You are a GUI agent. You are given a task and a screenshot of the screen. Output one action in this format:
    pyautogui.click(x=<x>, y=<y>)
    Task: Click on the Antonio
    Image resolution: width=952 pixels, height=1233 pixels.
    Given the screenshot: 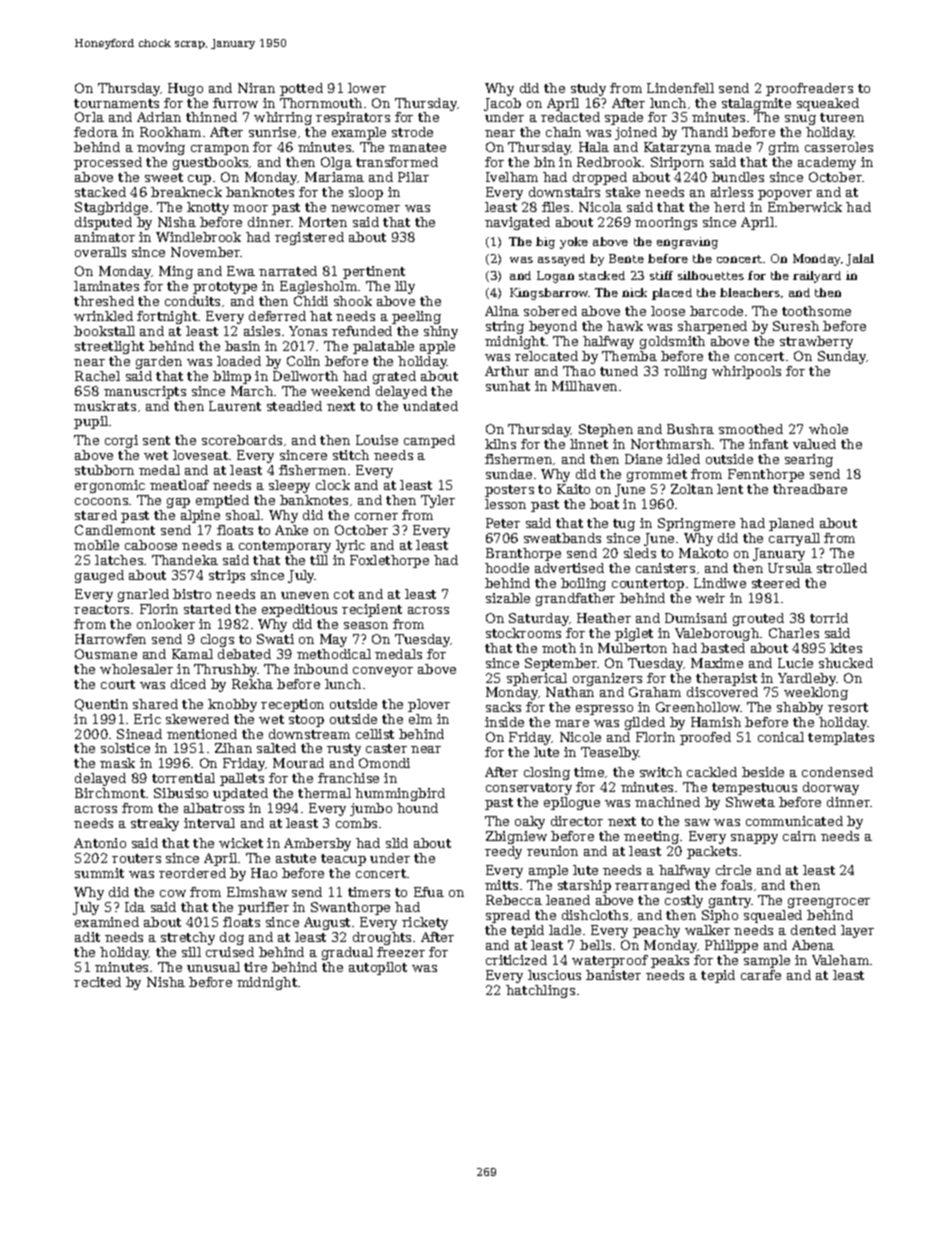 What is the action you would take?
    pyautogui.click(x=100, y=843)
